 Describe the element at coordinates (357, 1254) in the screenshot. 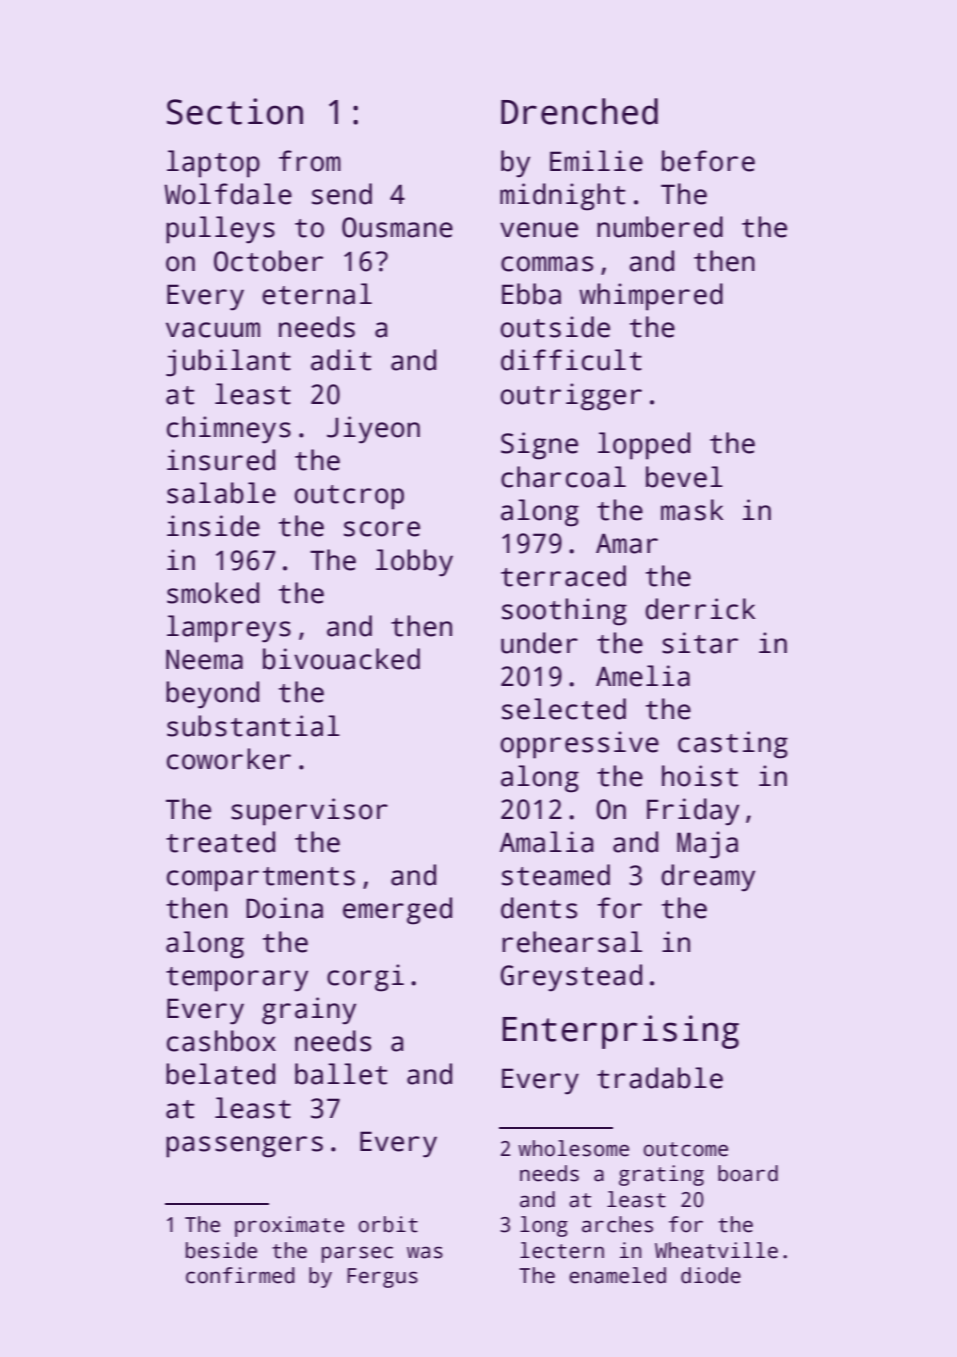

I see `parsec` at that location.
